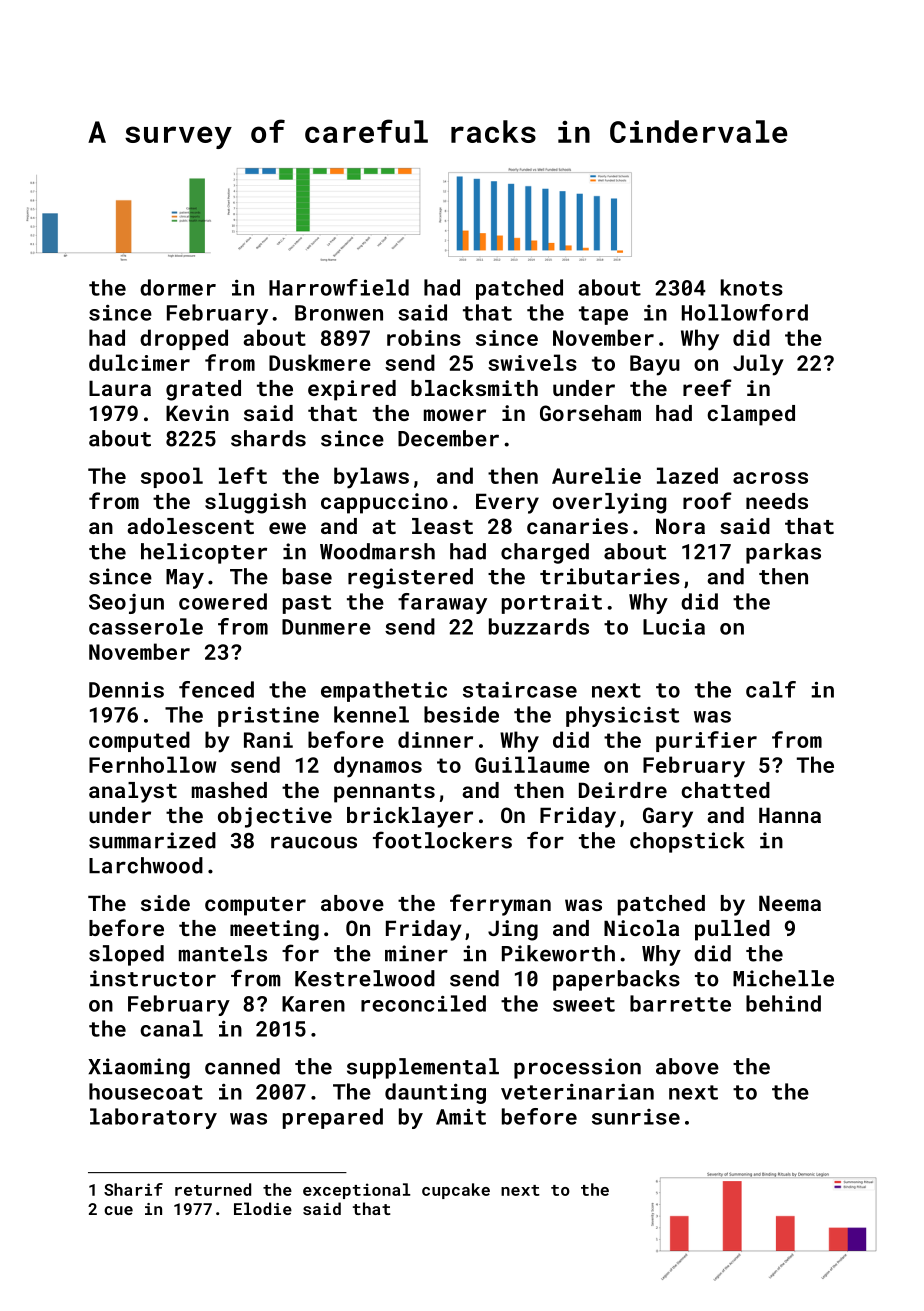  What do you see at coordinates (603, 315) in the screenshot?
I see `tape` at bounding box center [603, 315].
